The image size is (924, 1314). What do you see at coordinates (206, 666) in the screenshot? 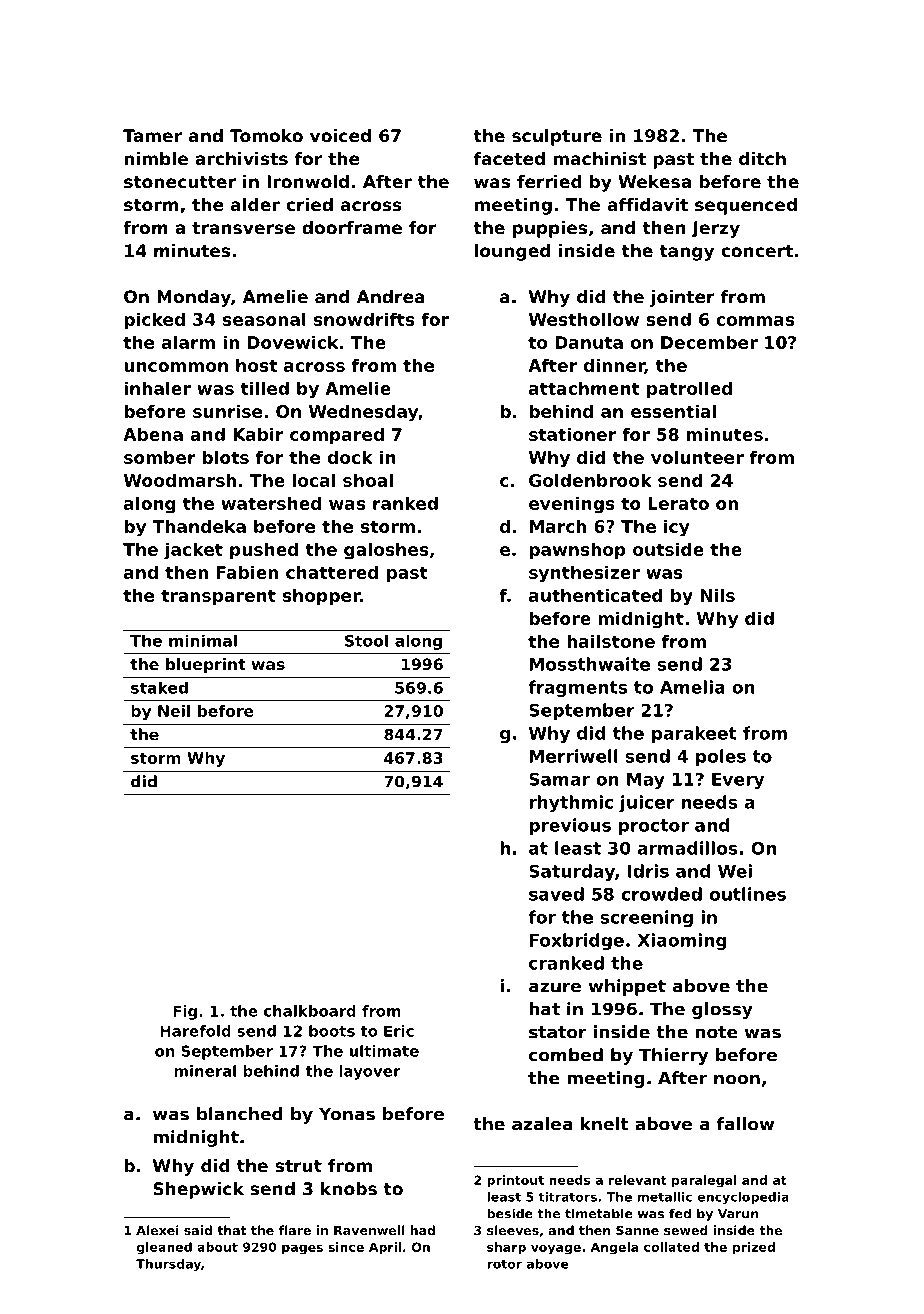
I see `blueprint` at bounding box center [206, 666].
